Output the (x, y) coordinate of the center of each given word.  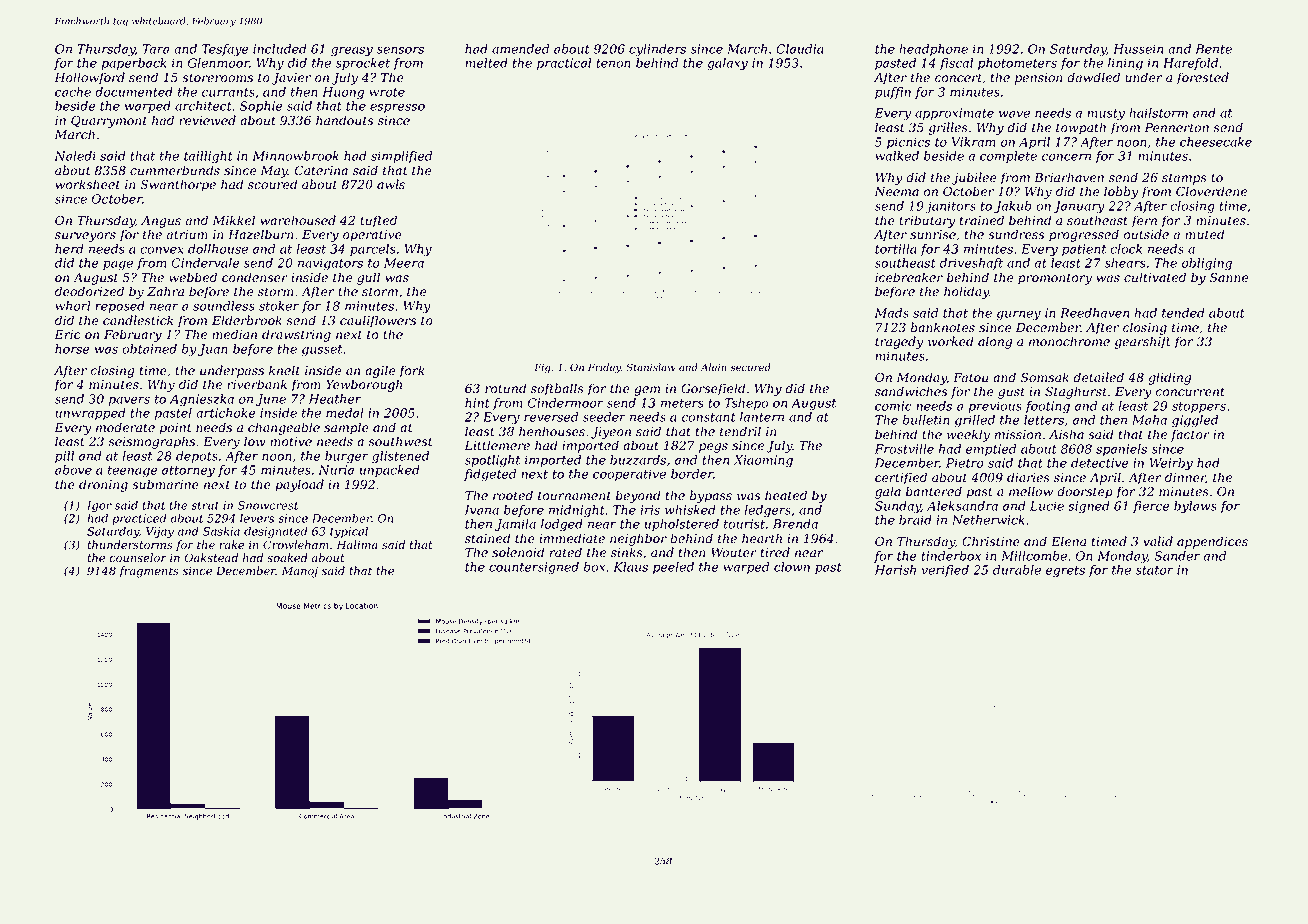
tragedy (899, 342)
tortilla (896, 249)
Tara (155, 49)
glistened (400, 457)
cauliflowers (378, 321)
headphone (933, 50)
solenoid (518, 552)
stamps (1184, 179)
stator (1154, 570)
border (692, 474)
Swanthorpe (178, 185)
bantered (934, 491)
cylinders (657, 50)
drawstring (296, 335)
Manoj (300, 572)
